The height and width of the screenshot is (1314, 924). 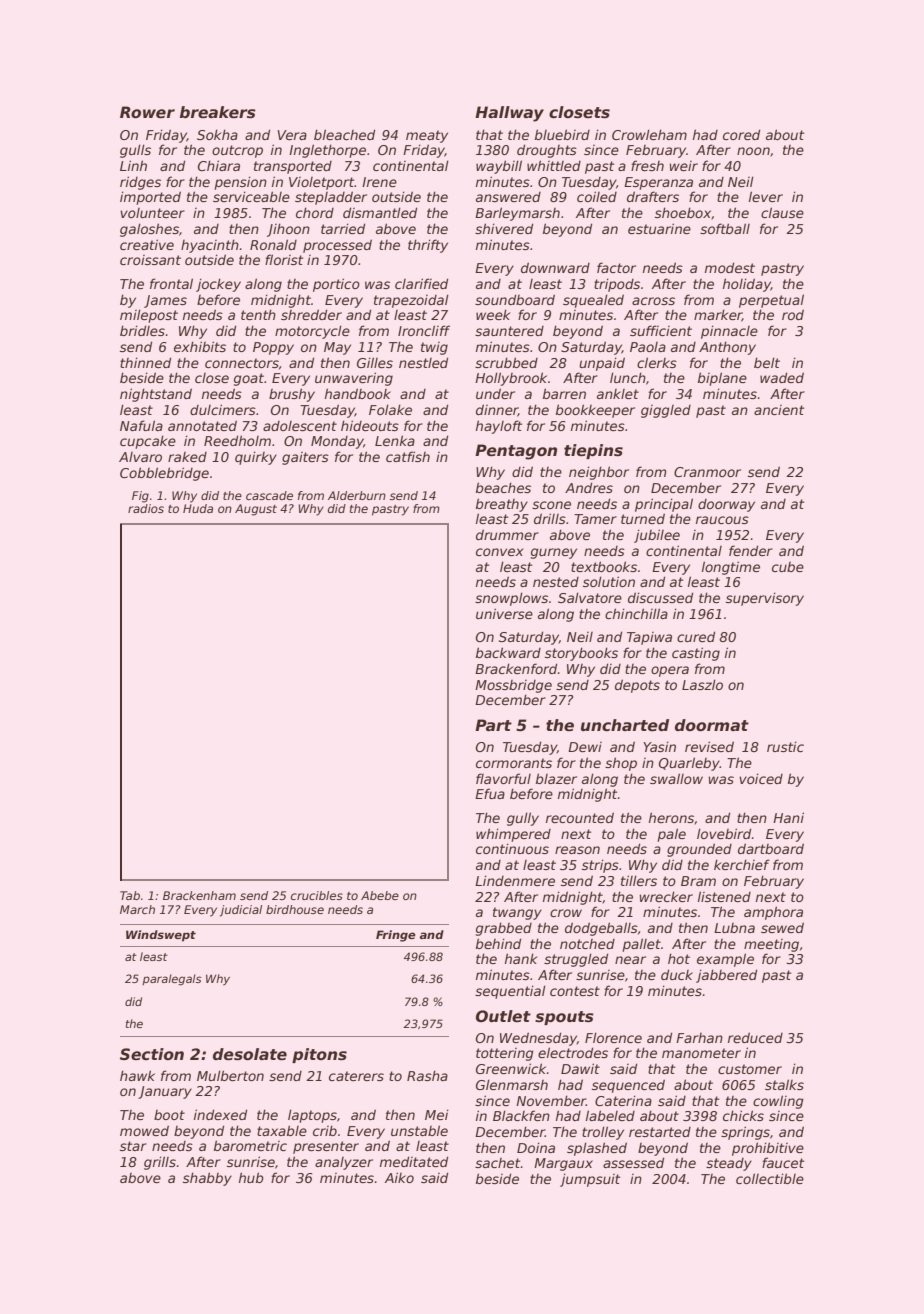 What do you see at coordinates (782, 212) in the screenshot?
I see `clause` at bounding box center [782, 212].
